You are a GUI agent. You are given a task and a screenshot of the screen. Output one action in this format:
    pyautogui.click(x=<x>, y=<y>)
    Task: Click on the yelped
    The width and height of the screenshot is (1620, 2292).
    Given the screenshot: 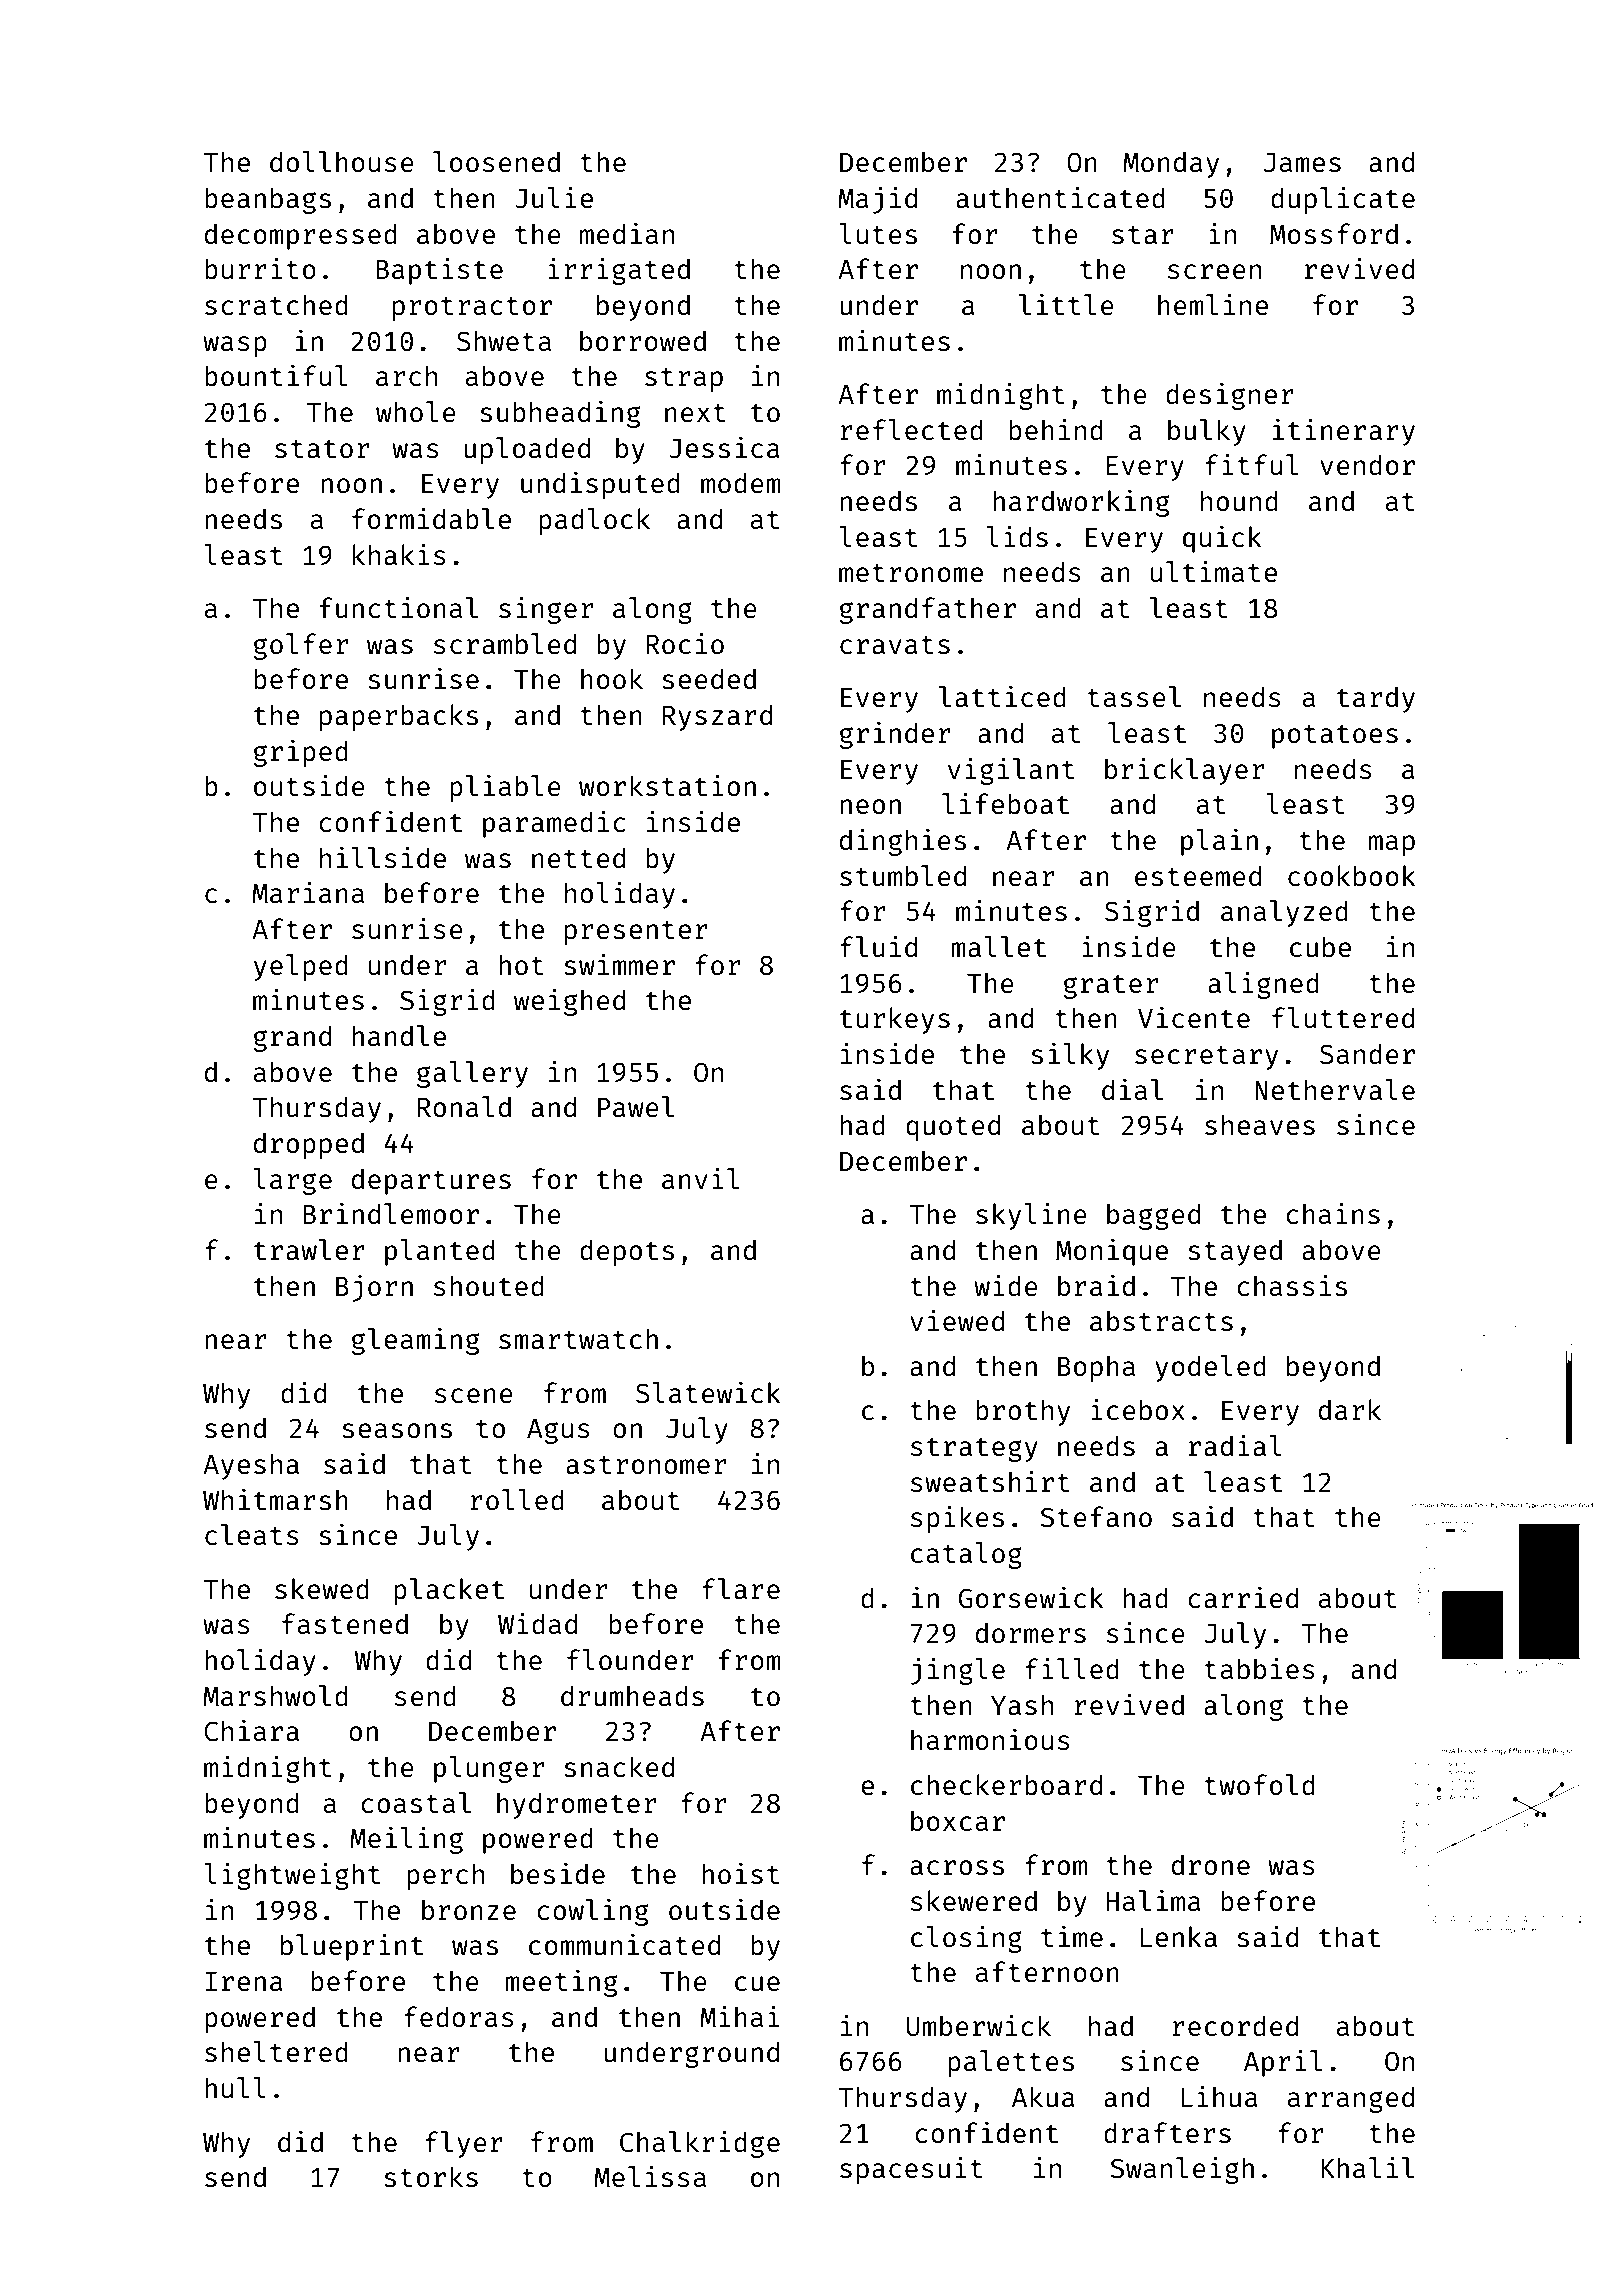 What is the action you would take?
    pyautogui.click(x=301, y=967)
